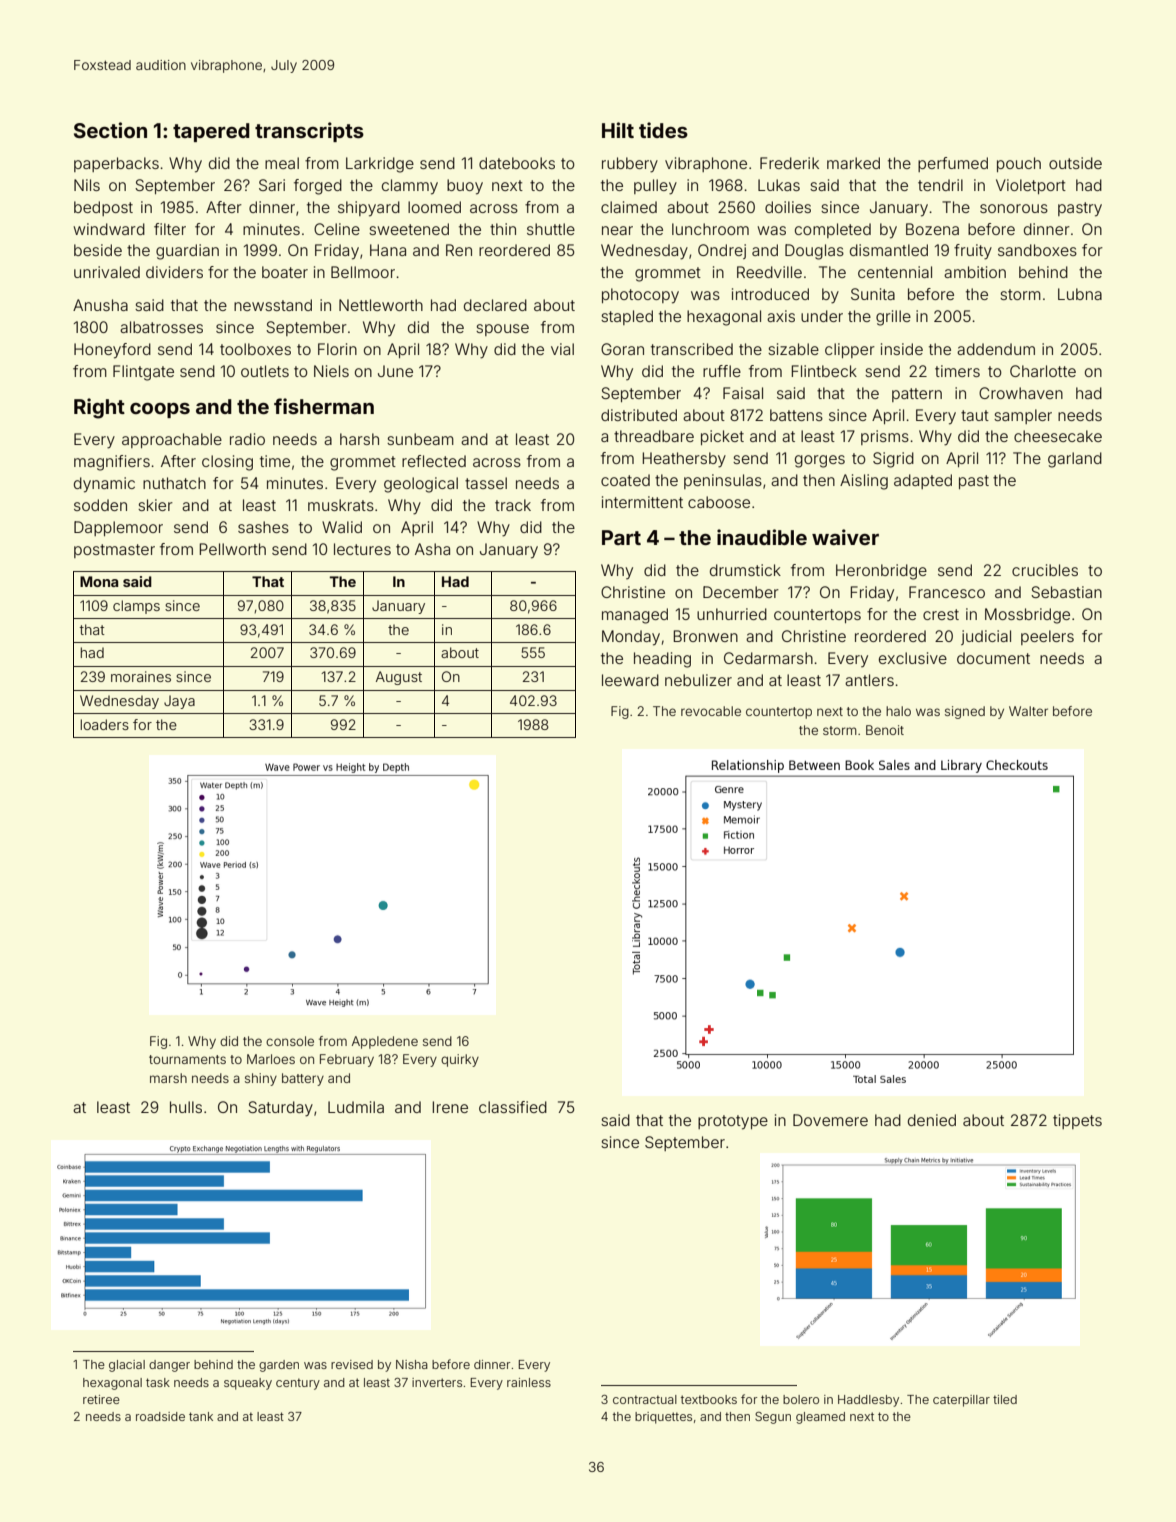  Describe the element at coordinates (279, 1366) in the screenshot. I see `garden` at that location.
